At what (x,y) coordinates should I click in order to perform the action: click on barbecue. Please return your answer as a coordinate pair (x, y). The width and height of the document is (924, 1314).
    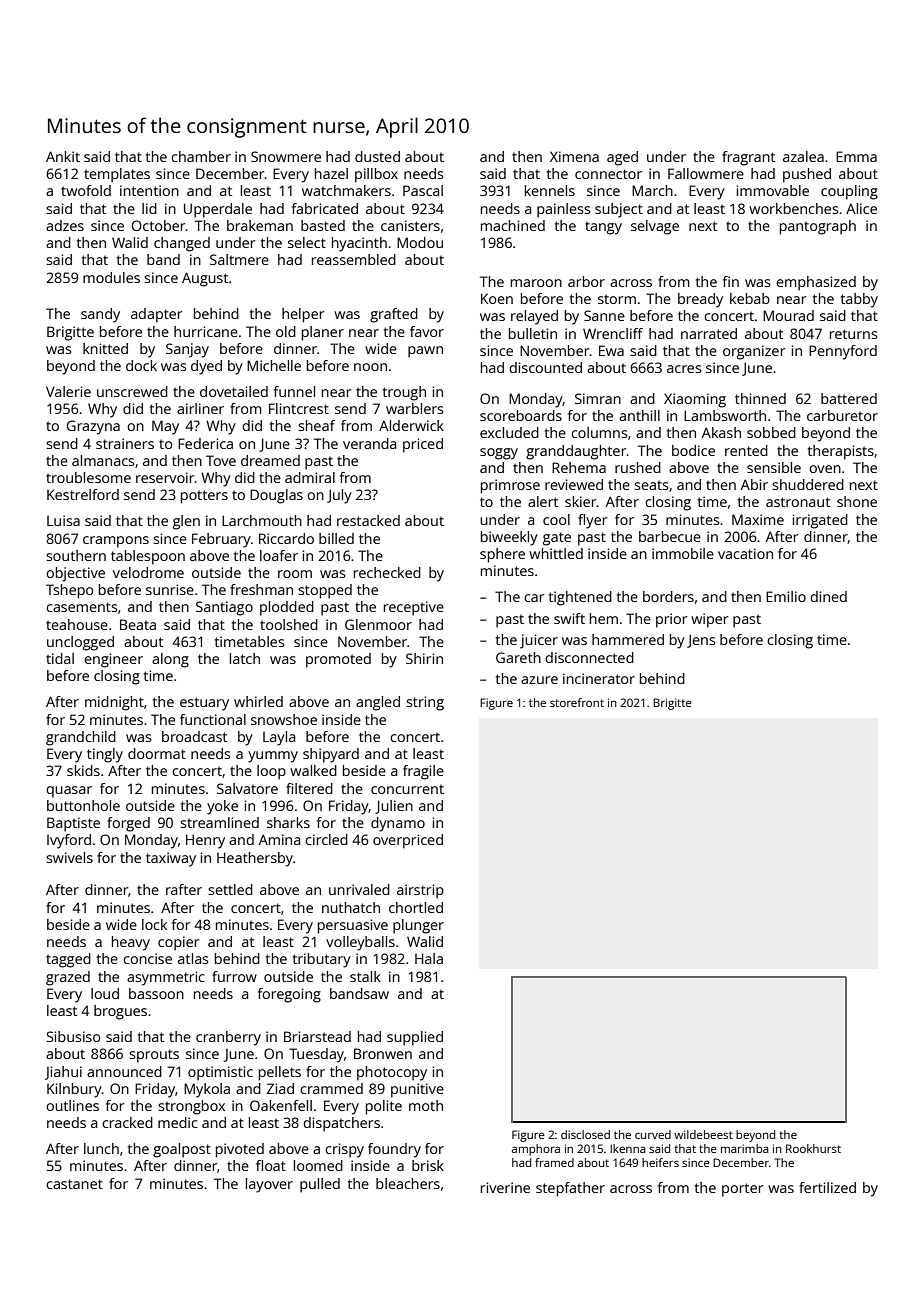
    Looking at the image, I should click on (670, 536).
